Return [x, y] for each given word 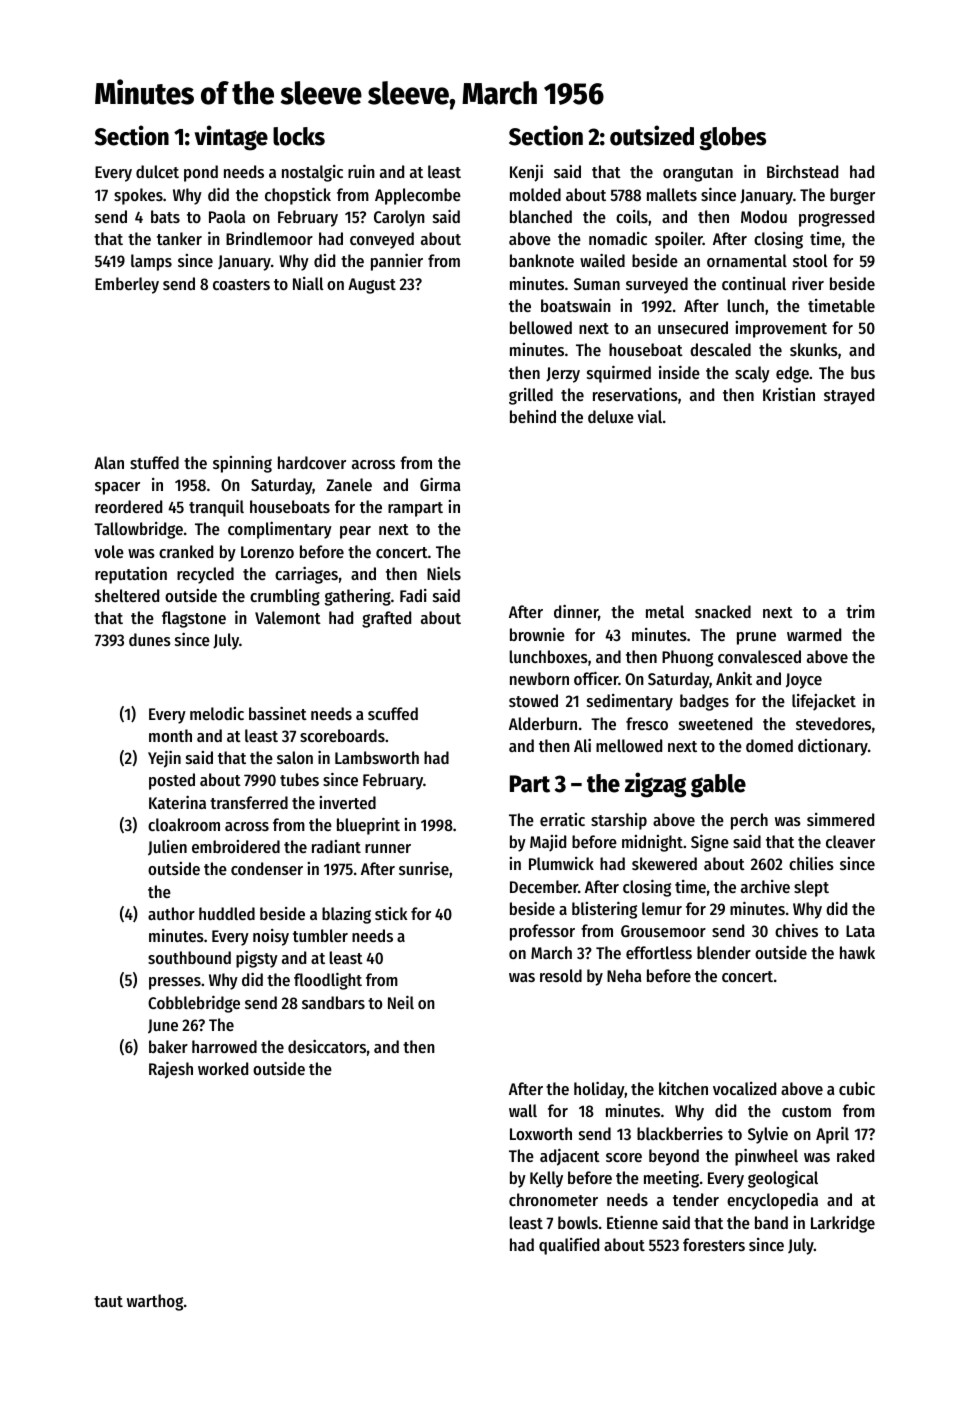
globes [732, 139]
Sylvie [768, 1135]
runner [388, 848]
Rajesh [171, 1070]
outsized [652, 135]
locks [299, 136]
